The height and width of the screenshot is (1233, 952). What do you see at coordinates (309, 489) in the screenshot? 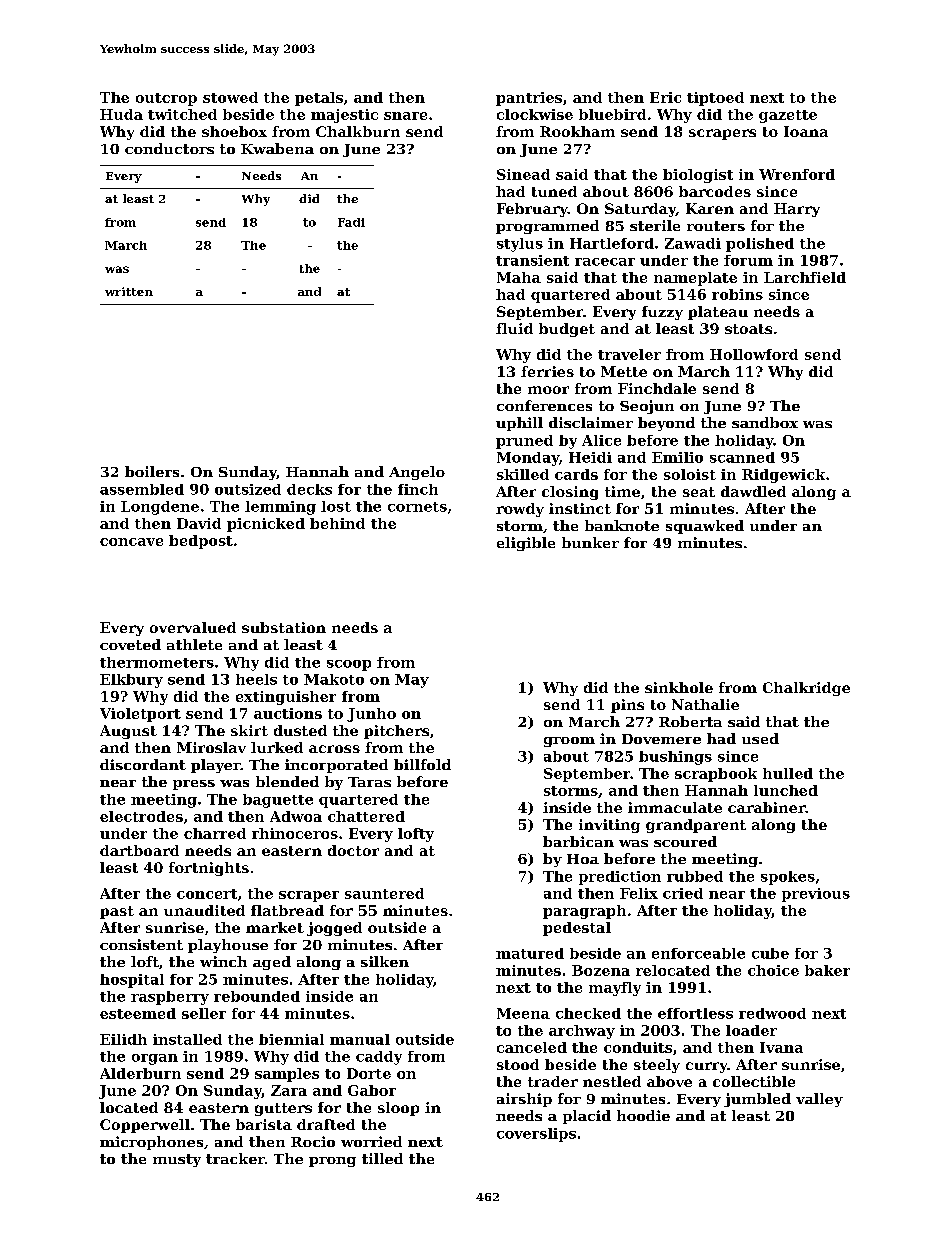
I see `decks` at bounding box center [309, 489].
